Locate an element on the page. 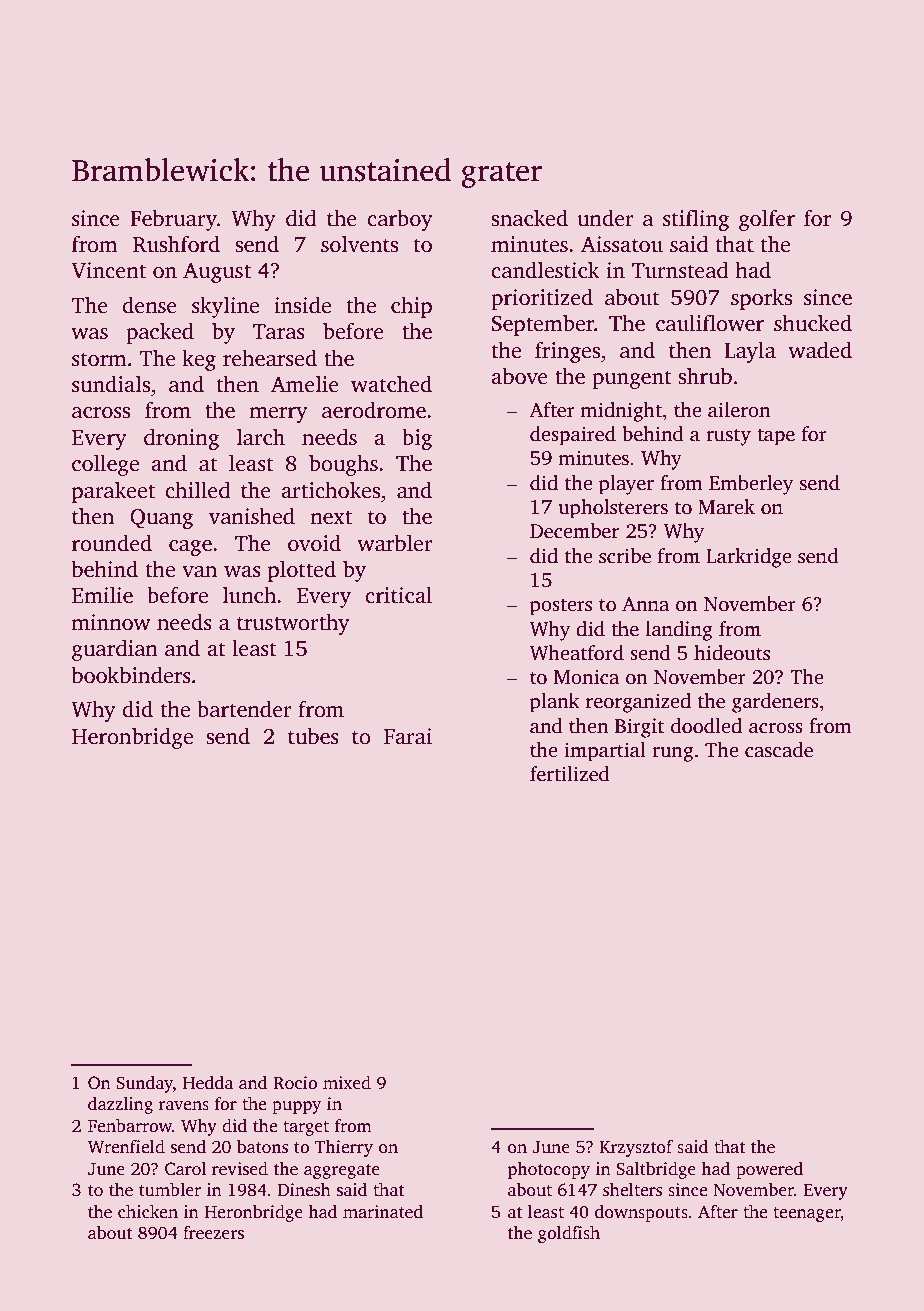 The width and height of the document is (924, 1311). freezers is located at coordinates (213, 1233).
